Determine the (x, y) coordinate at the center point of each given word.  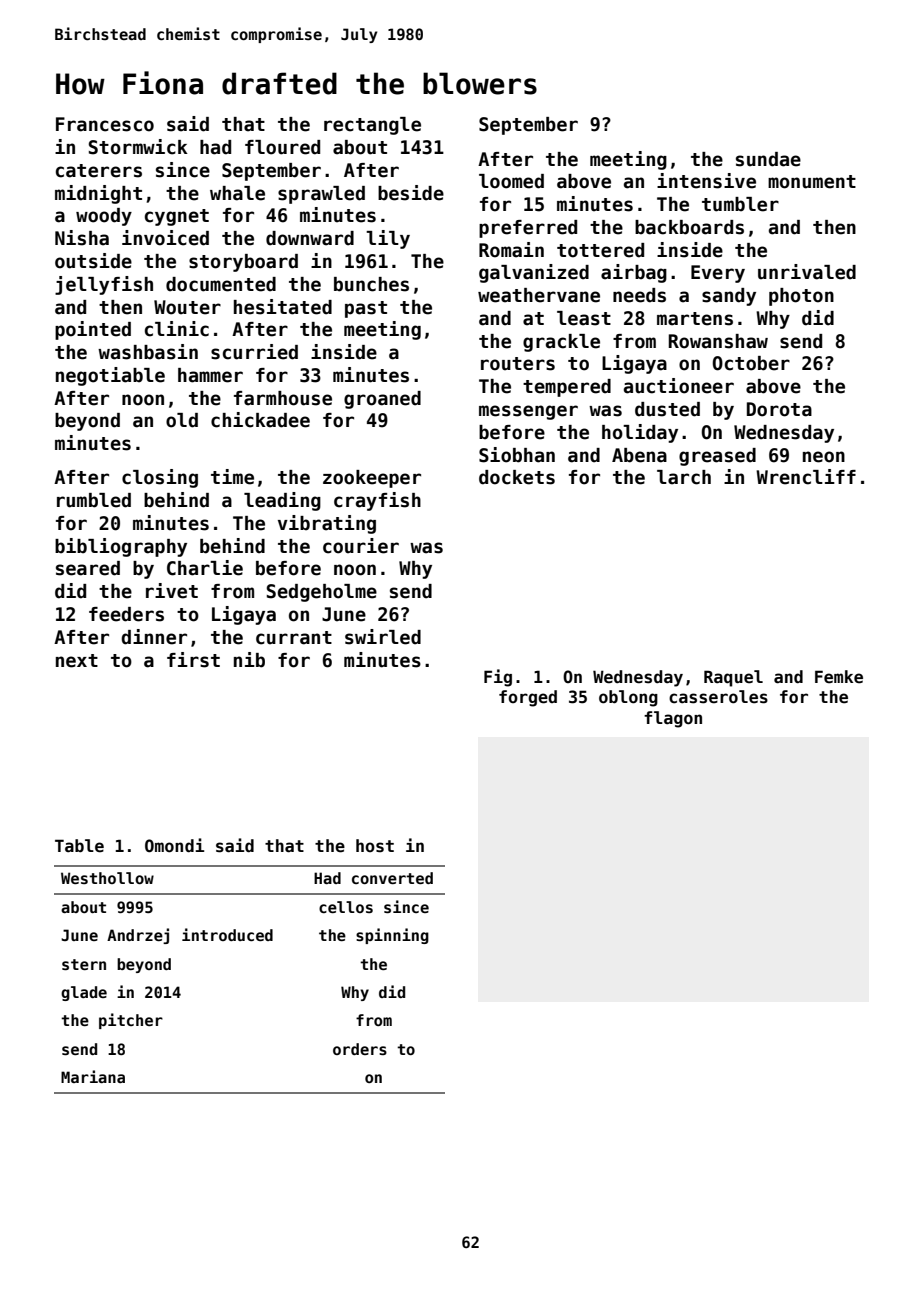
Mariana (93, 1076)
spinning (392, 936)
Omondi (174, 845)
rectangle (372, 126)
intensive (706, 181)
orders (360, 1049)
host (375, 846)
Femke (839, 677)
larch (684, 477)
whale (237, 193)
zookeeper (372, 479)
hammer (210, 375)
